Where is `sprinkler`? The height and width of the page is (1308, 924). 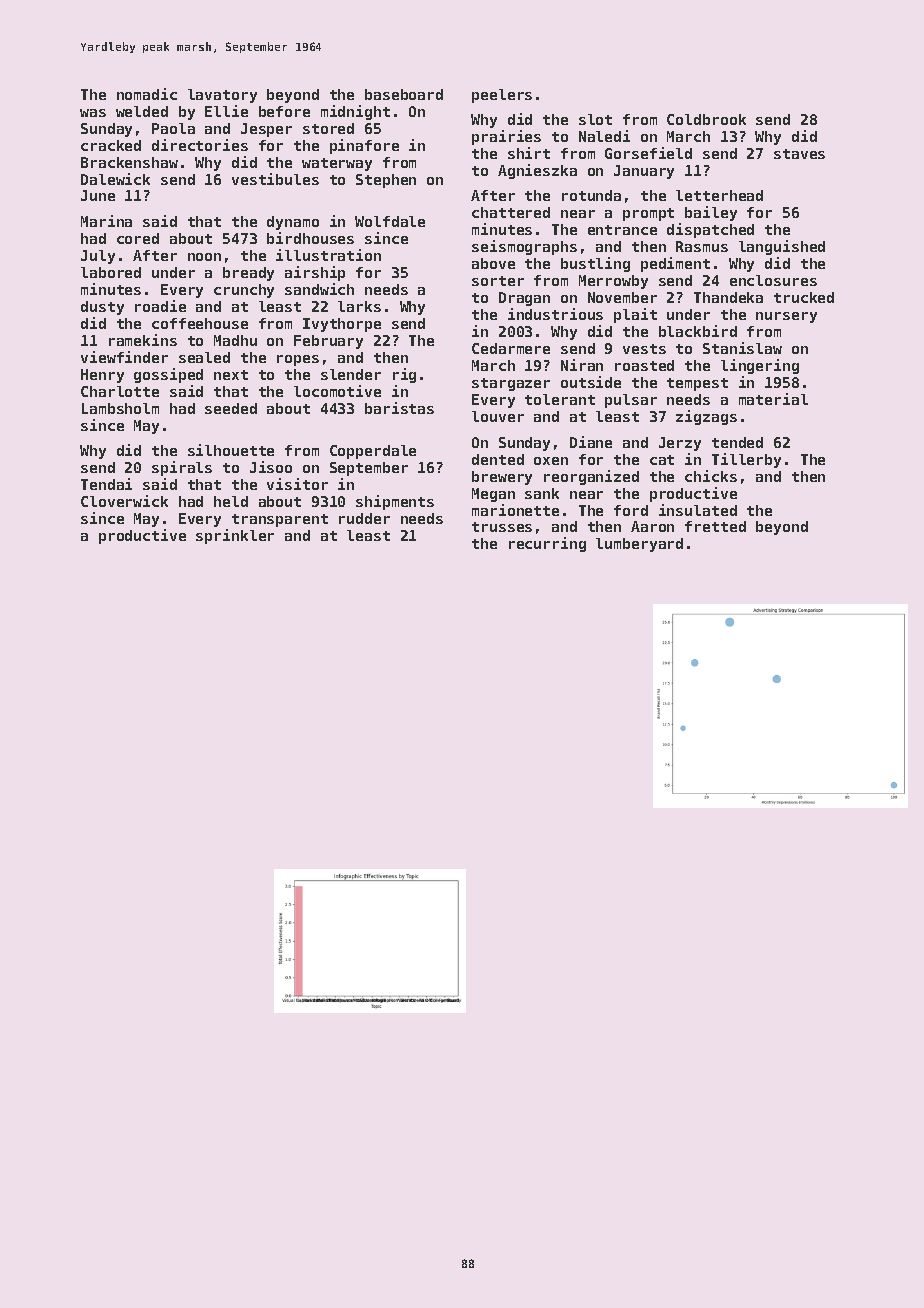
sprinkler is located at coordinates (235, 536).
